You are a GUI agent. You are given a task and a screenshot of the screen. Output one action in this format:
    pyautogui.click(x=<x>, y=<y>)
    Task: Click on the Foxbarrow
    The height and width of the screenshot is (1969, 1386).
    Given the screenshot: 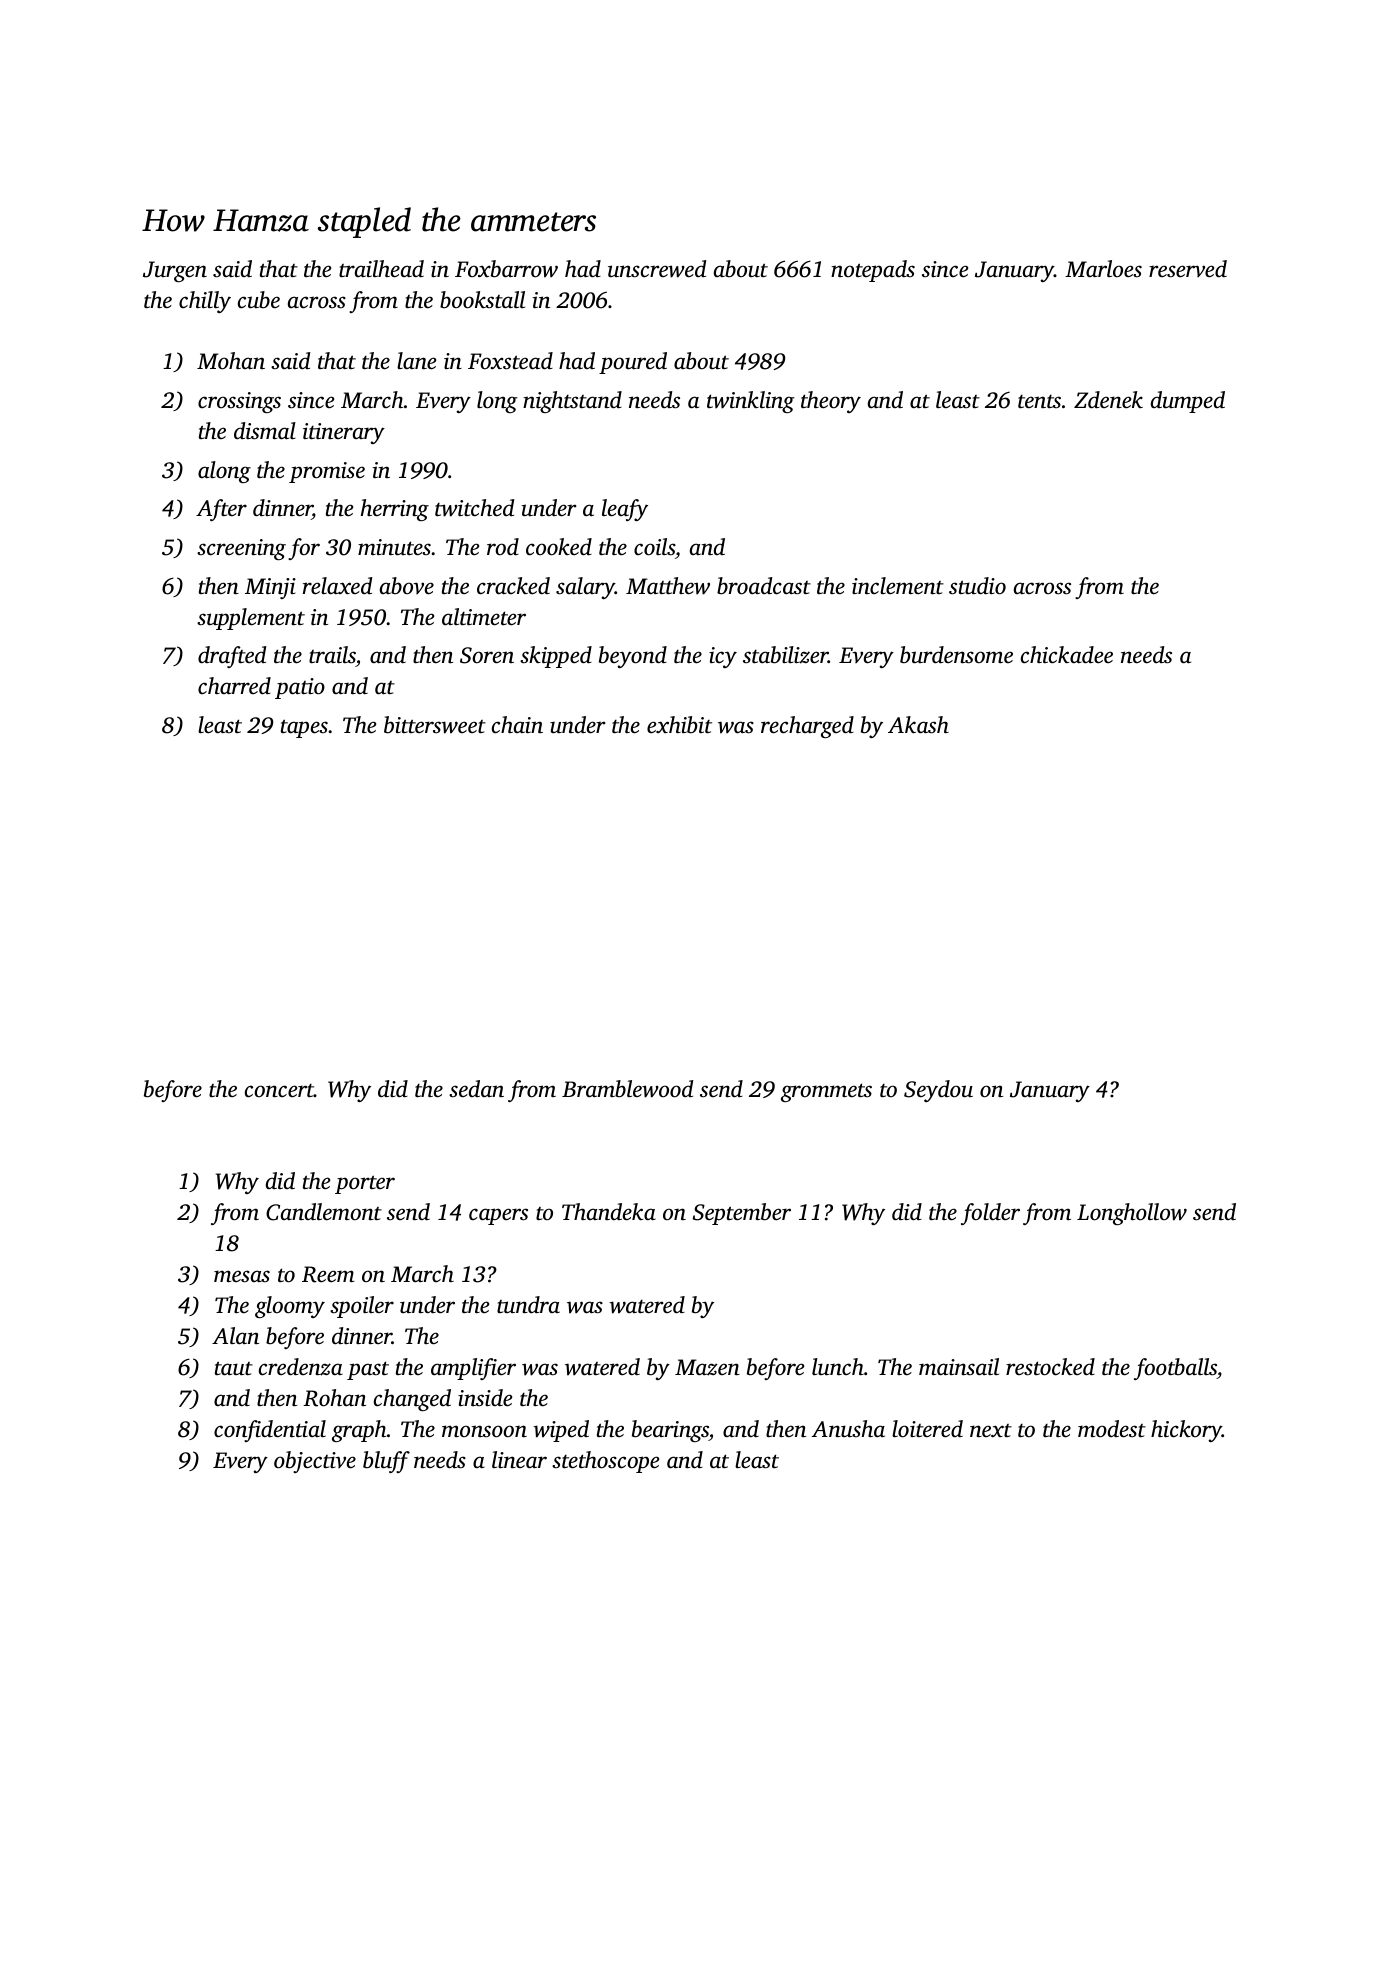 What is the action you would take?
    pyautogui.click(x=506, y=269)
